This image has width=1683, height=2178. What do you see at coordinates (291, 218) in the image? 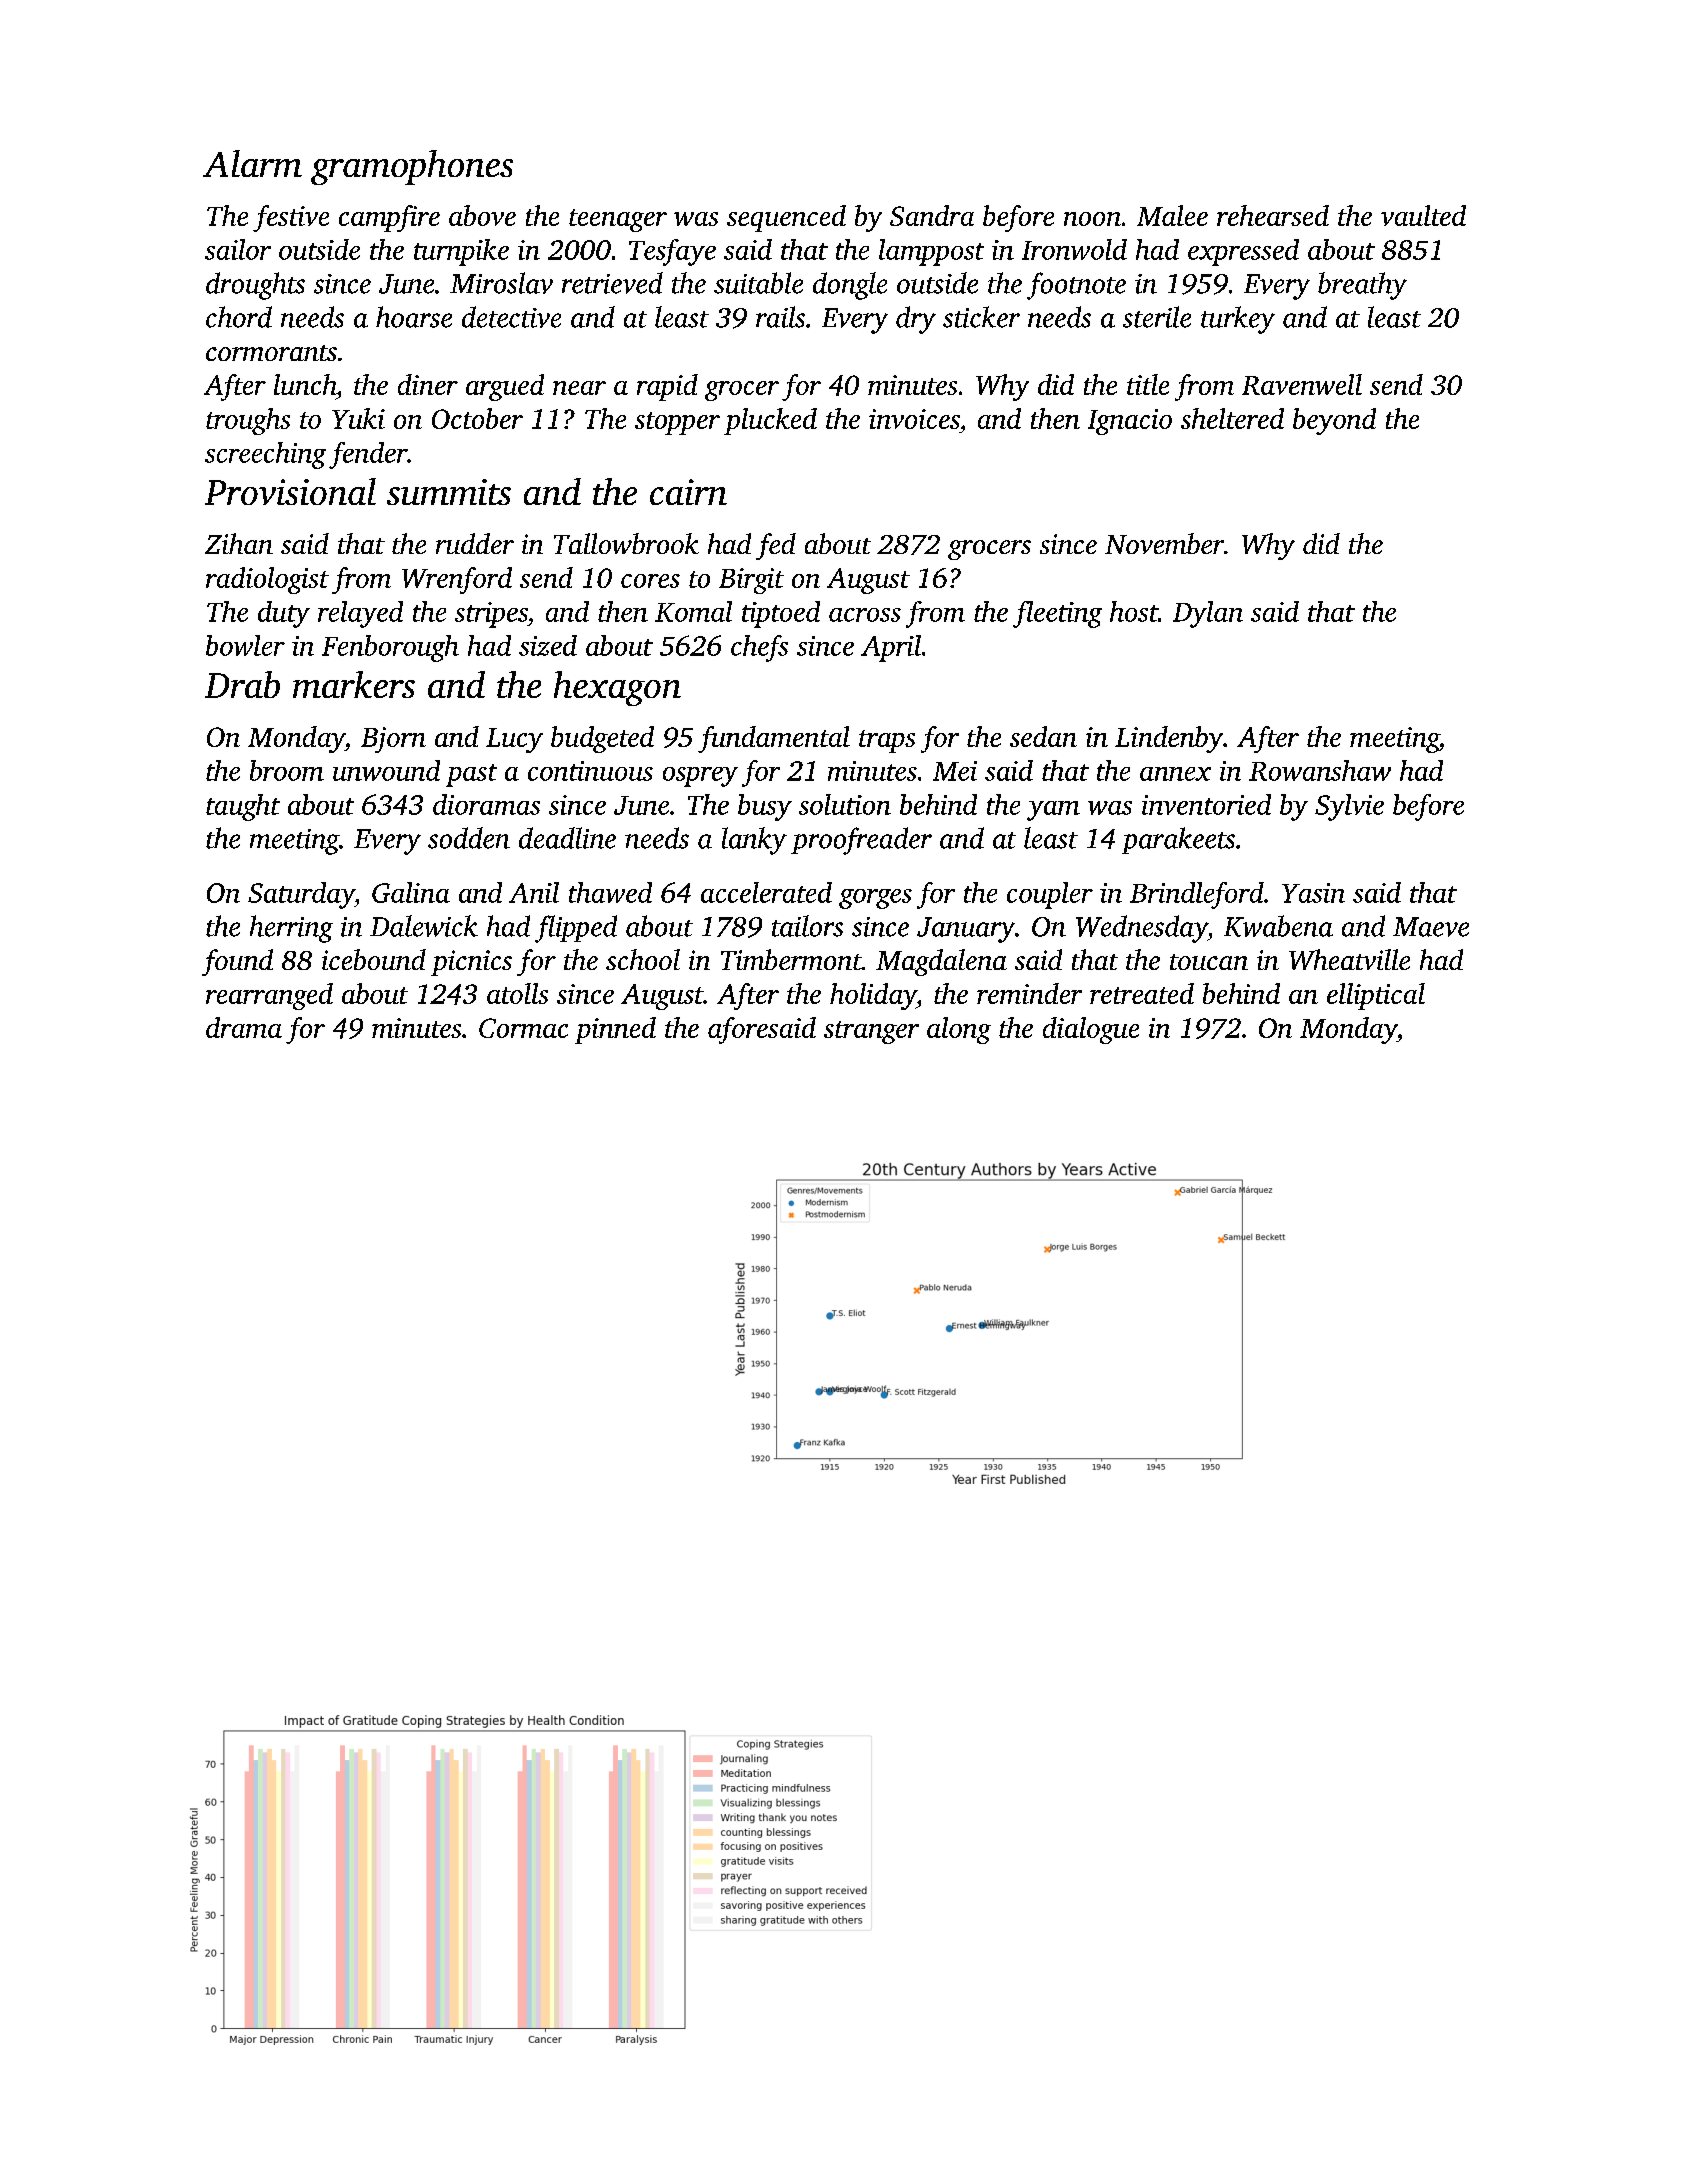
I see `festive` at bounding box center [291, 218].
